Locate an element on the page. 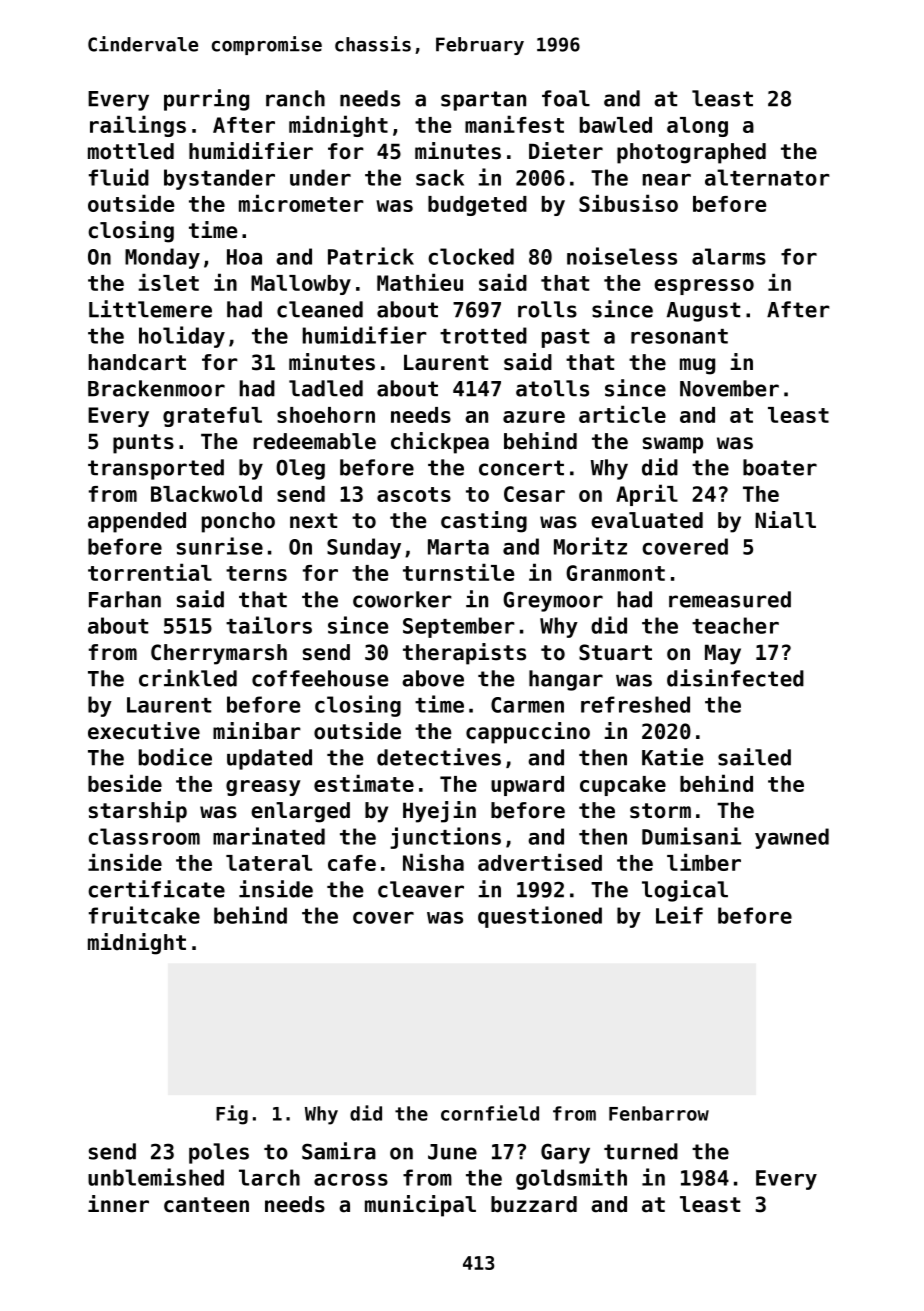 The height and width of the image is (1311, 924). municipal is located at coordinates (420, 1206).
